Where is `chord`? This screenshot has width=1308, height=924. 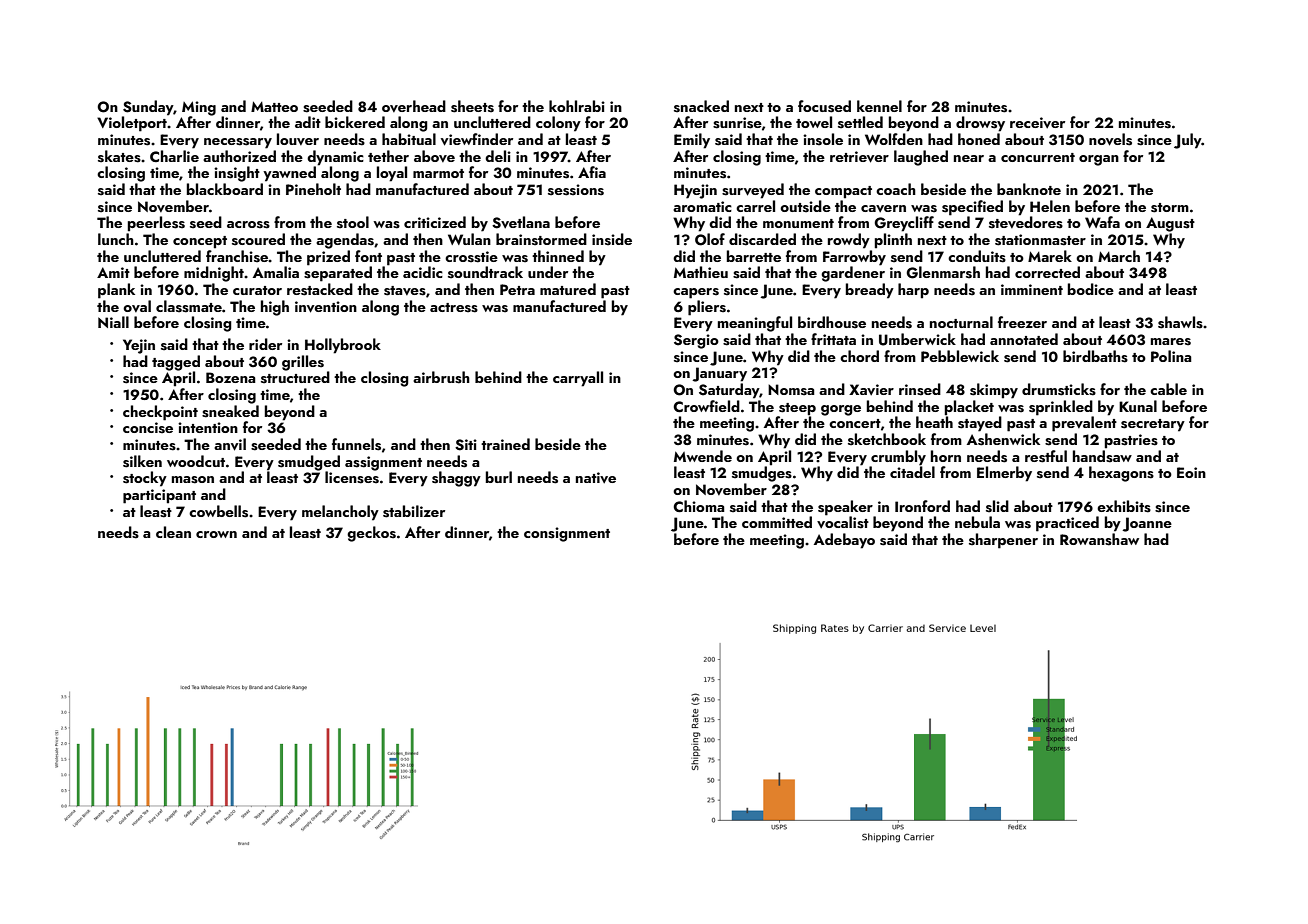
chord is located at coordinates (859, 356).
